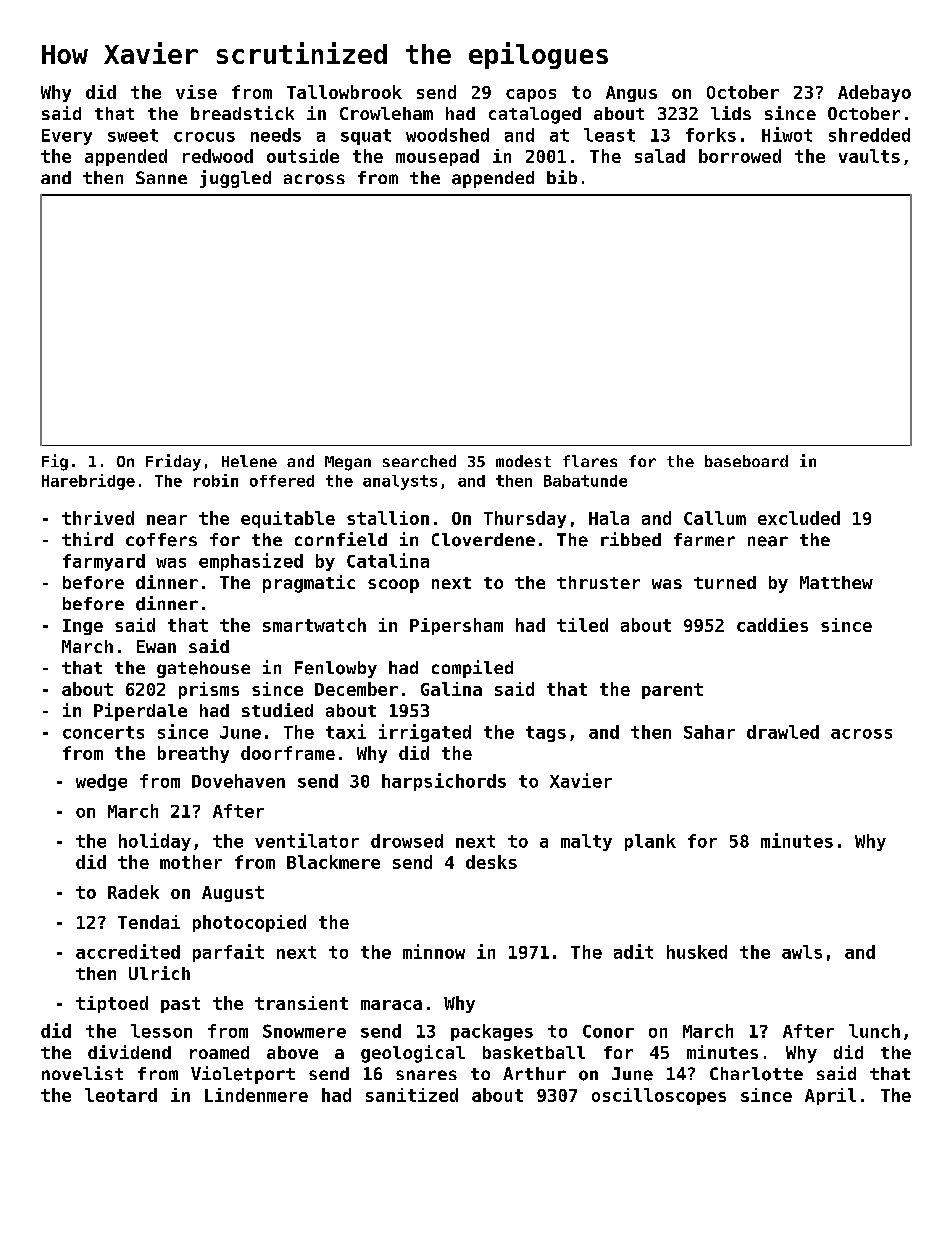 The width and height of the document is (952, 1233). What do you see at coordinates (709, 732) in the document?
I see `Sahar` at bounding box center [709, 732].
